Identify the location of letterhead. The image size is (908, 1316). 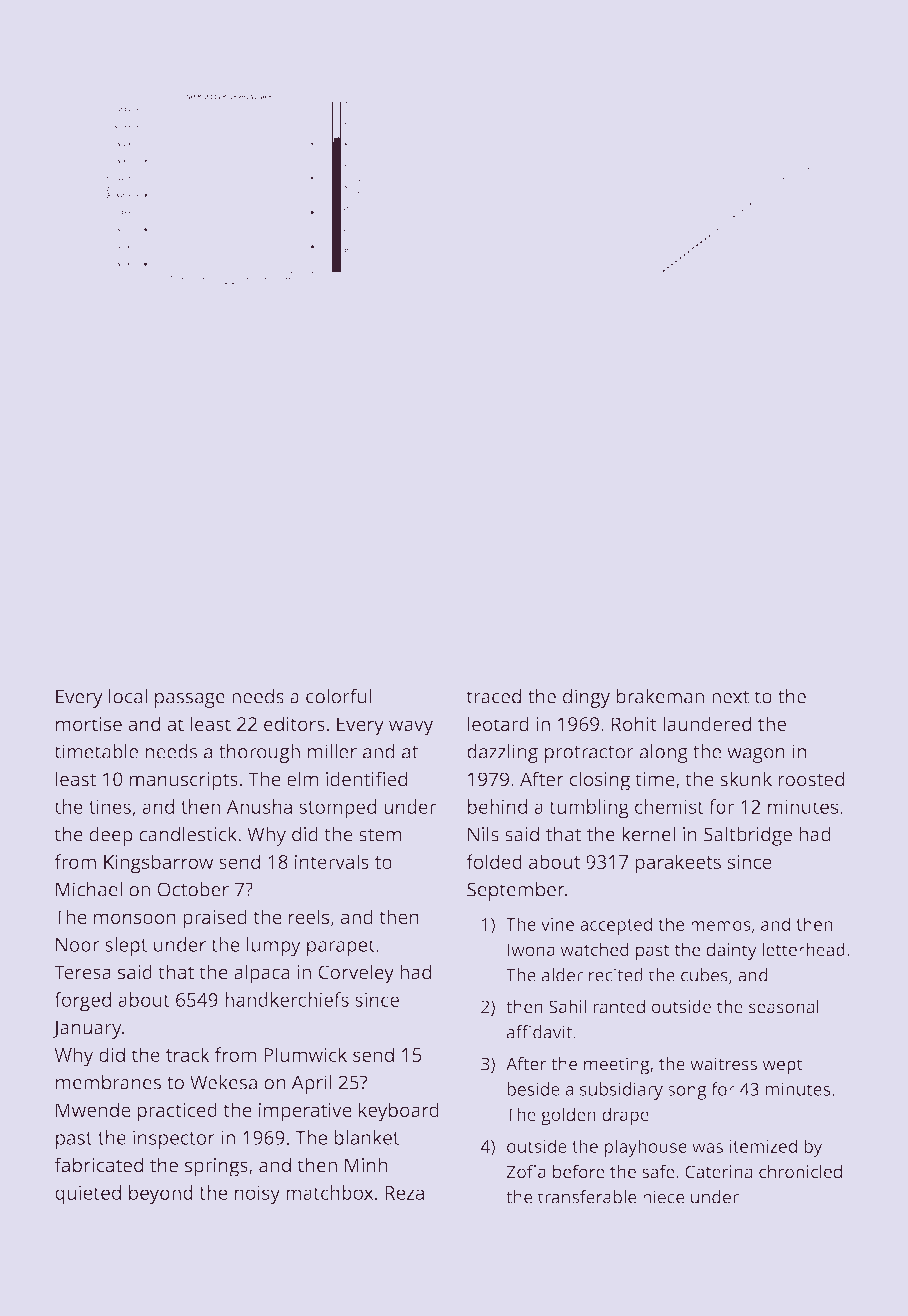
(803, 949).
